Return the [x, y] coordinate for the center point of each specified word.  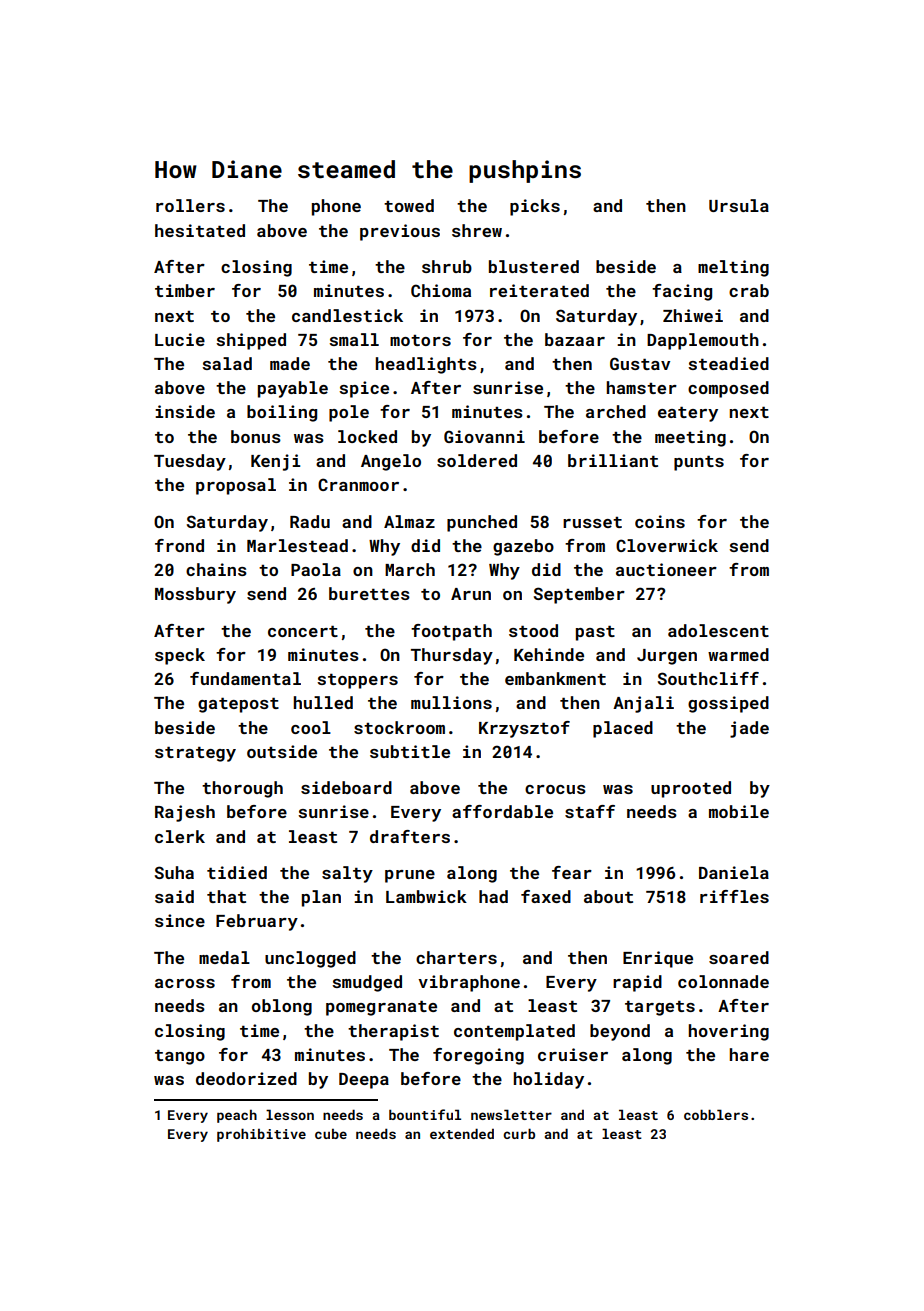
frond [179, 545]
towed [409, 205]
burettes [369, 593]
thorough [242, 789]
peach [237, 1116]
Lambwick [426, 896]
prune [410, 876]
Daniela [734, 872]
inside [185, 411]
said [174, 896]
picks [535, 207]
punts [699, 463]
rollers [190, 205]
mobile [739, 811]
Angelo [391, 462]
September [579, 595]
